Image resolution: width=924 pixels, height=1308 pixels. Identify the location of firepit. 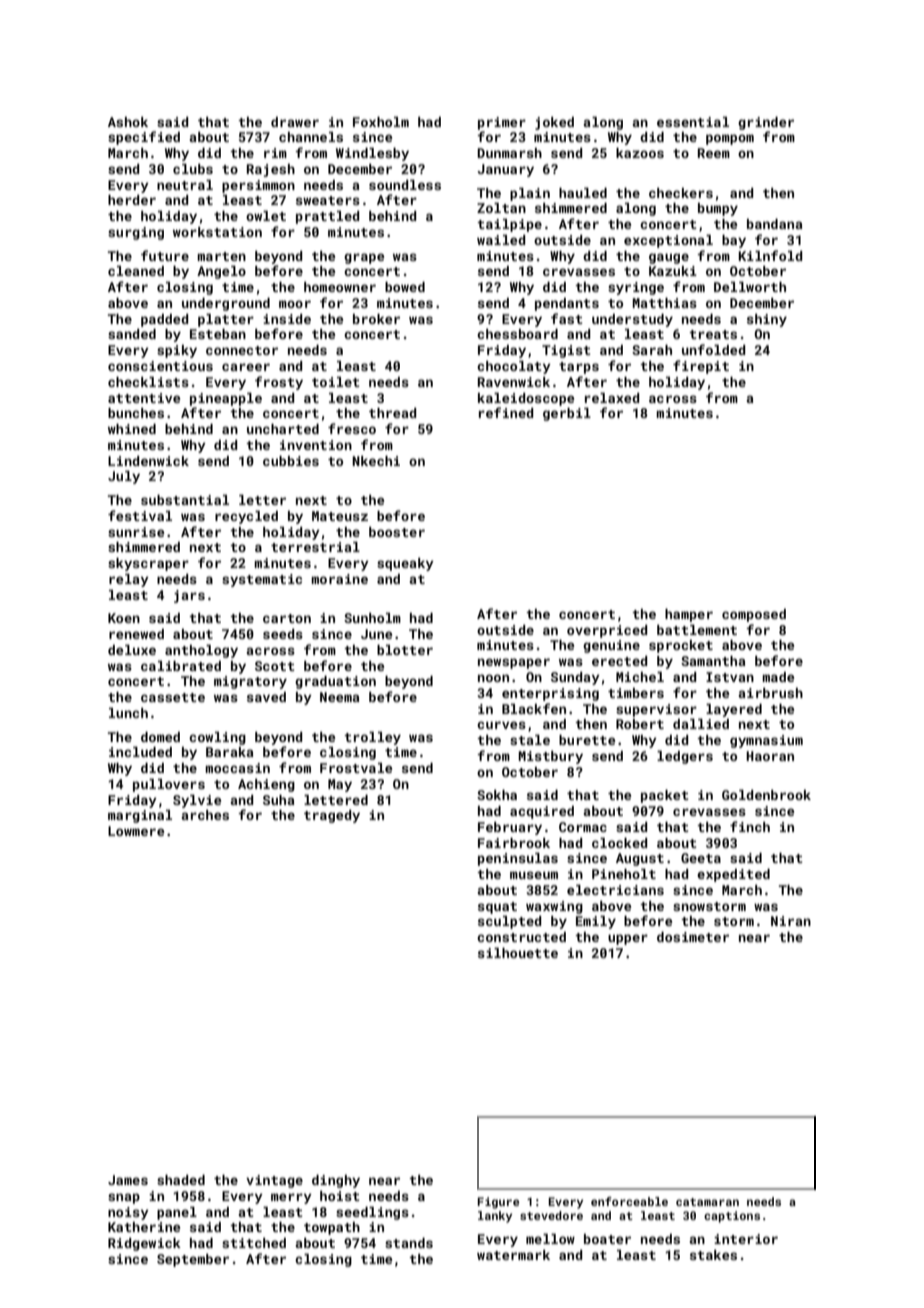
(701, 367).
